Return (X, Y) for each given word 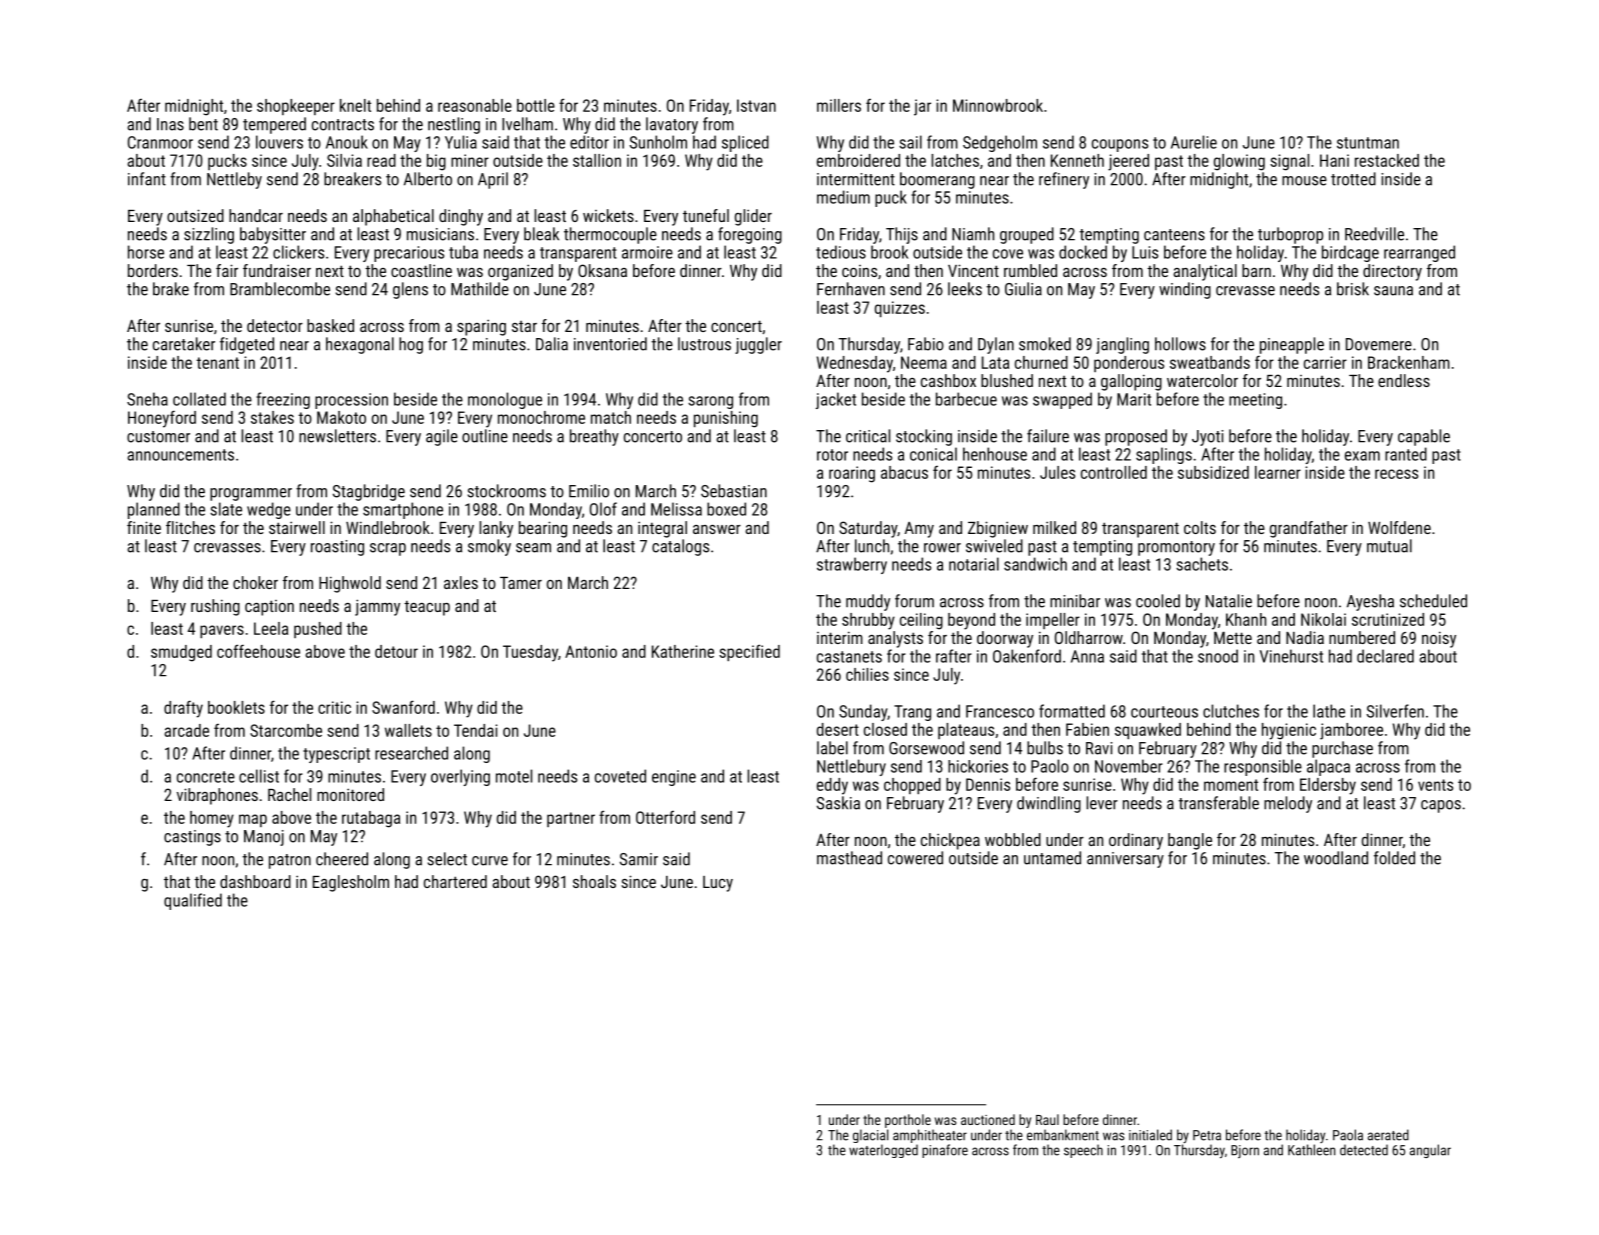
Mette (1233, 638)
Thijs (902, 235)
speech (1083, 1151)
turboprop (1290, 235)
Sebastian (734, 491)
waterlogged (883, 1151)
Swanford (403, 707)
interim (840, 637)
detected (1364, 1150)
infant (147, 179)
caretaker (184, 344)
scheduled (1433, 601)
